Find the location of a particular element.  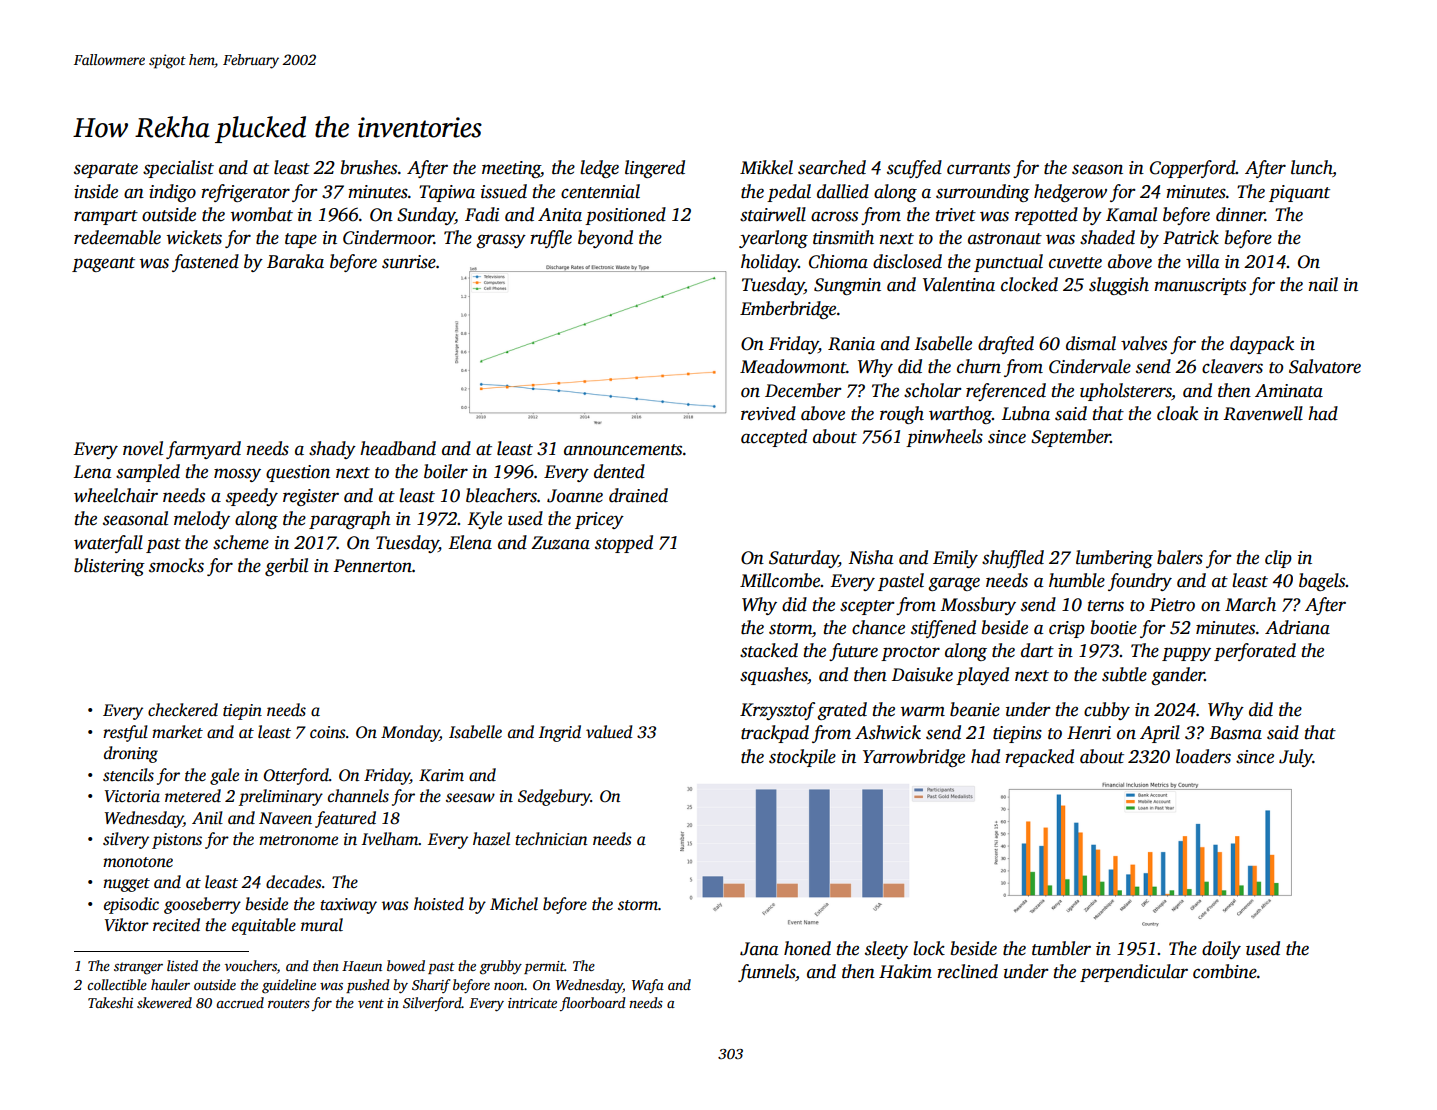

sunrise is located at coordinates (409, 262).
